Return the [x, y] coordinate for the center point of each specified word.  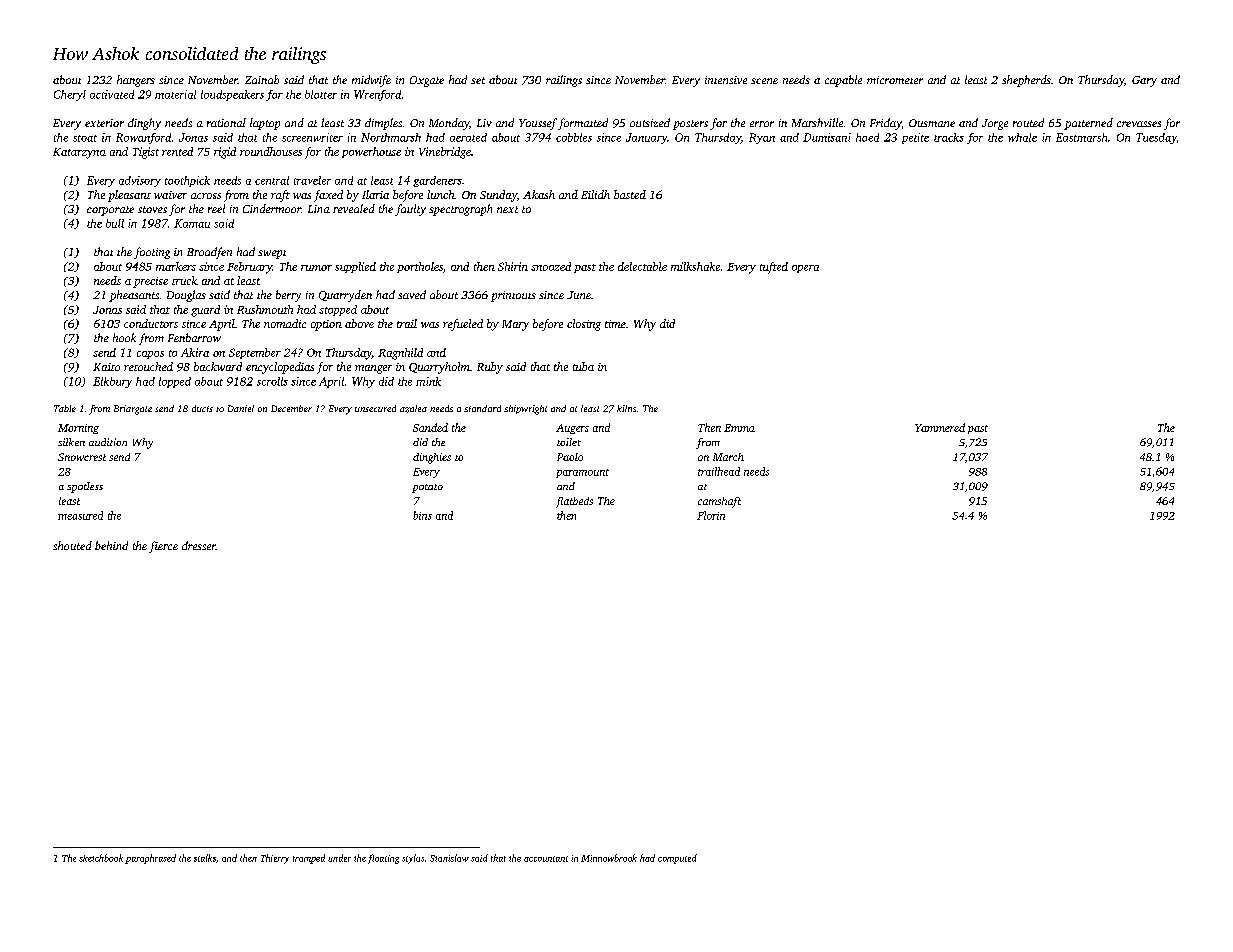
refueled [463, 325]
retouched [148, 366]
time [615, 324]
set [478, 80]
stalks [205, 858]
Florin [711, 515]
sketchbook [101, 858]
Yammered [940, 427]
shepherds [1026, 81]
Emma [739, 428]
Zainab [262, 79]
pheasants [134, 296]
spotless [85, 487]
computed [677, 859]
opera [805, 269]
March [728, 457]
